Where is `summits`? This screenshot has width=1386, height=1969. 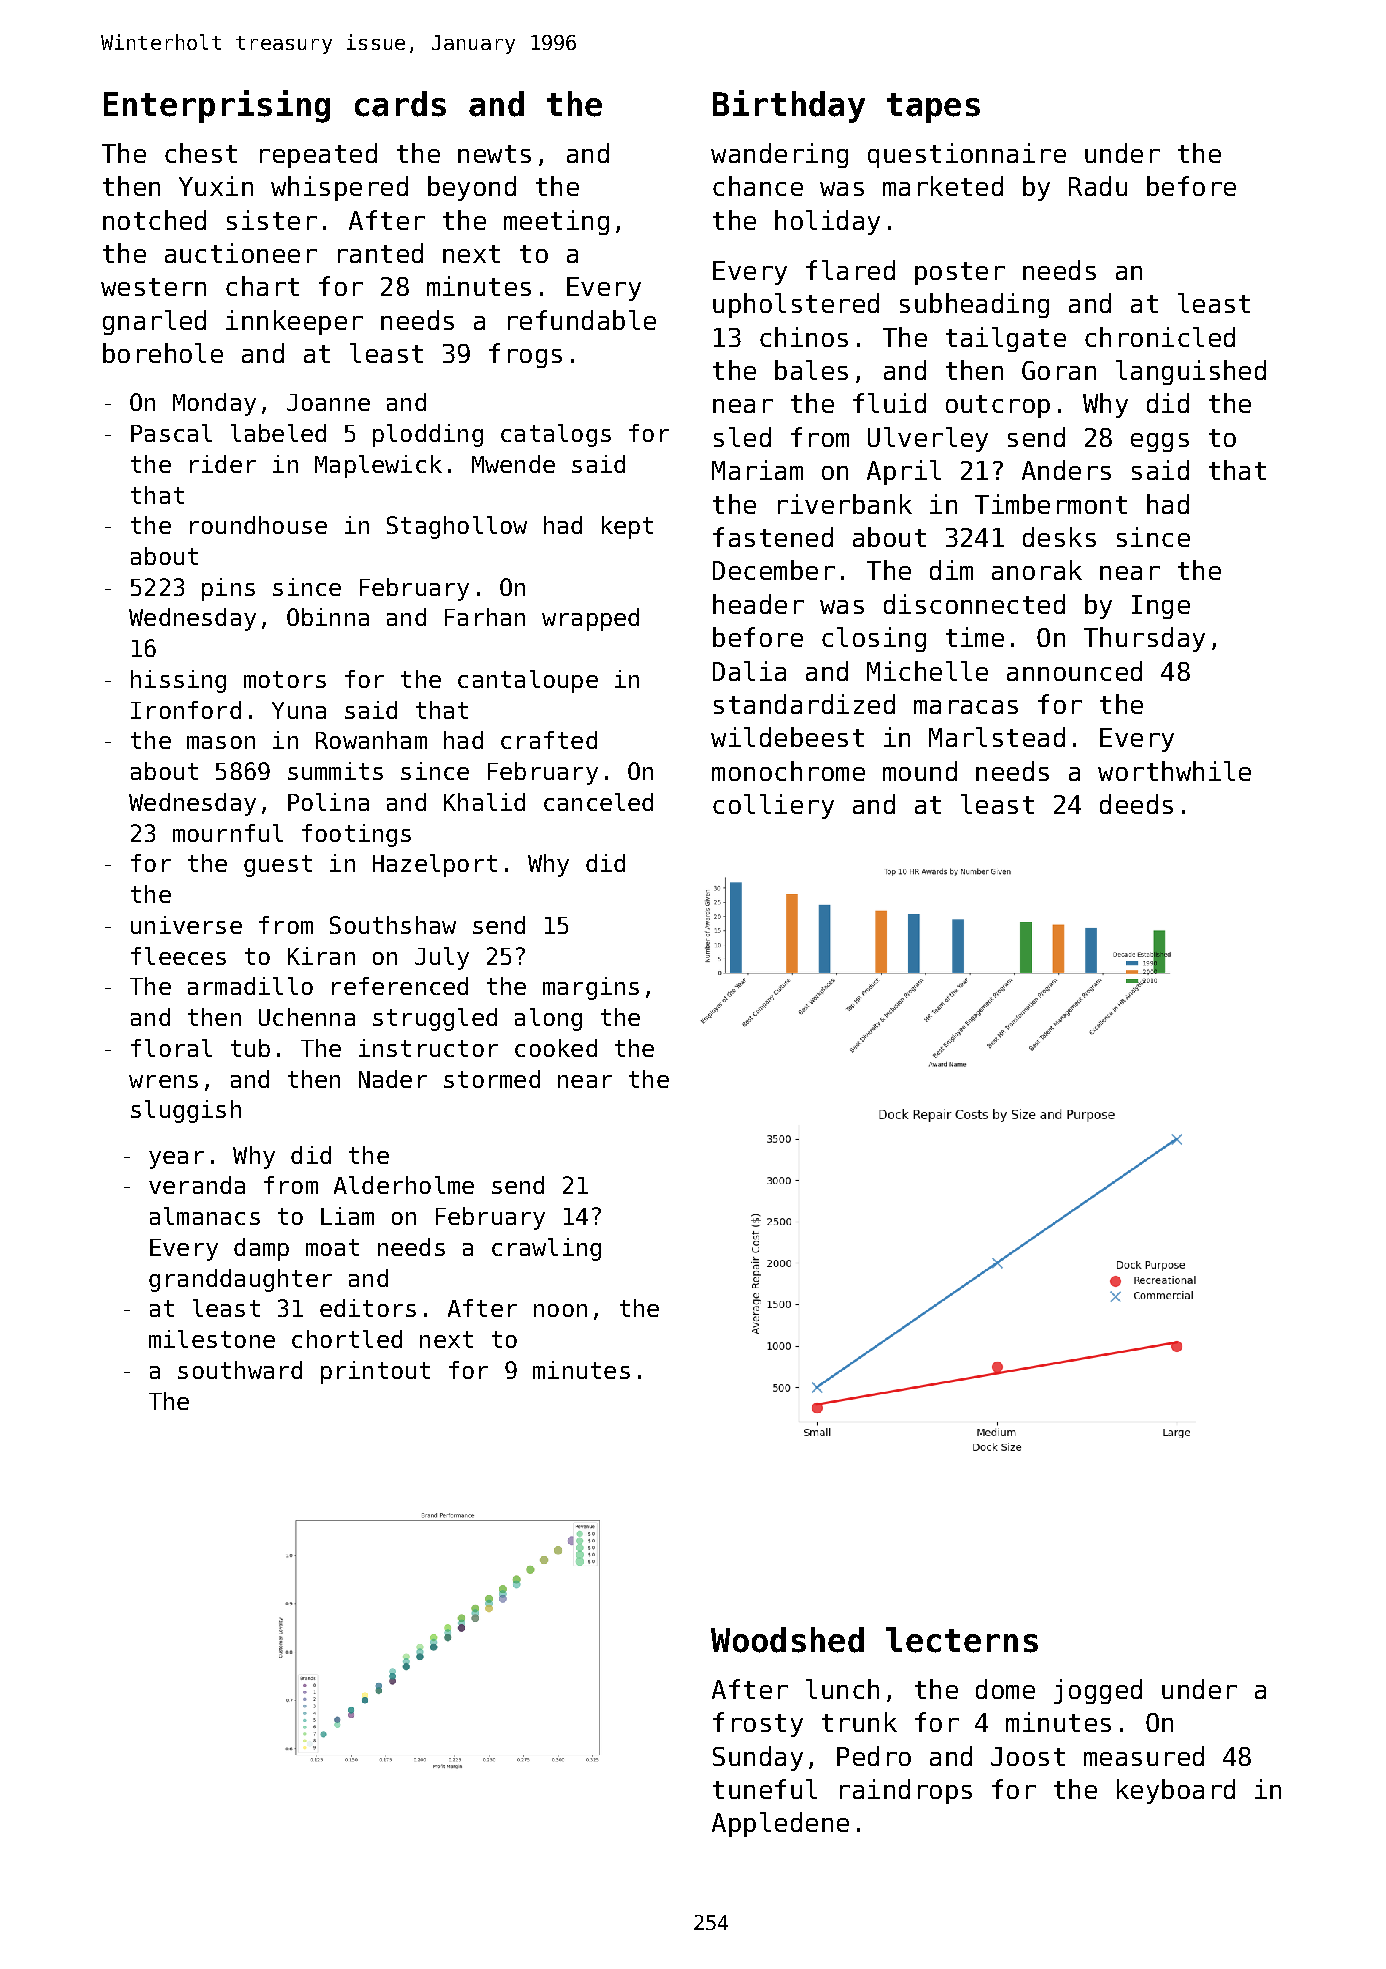 summits is located at coordinates (335, 771).
